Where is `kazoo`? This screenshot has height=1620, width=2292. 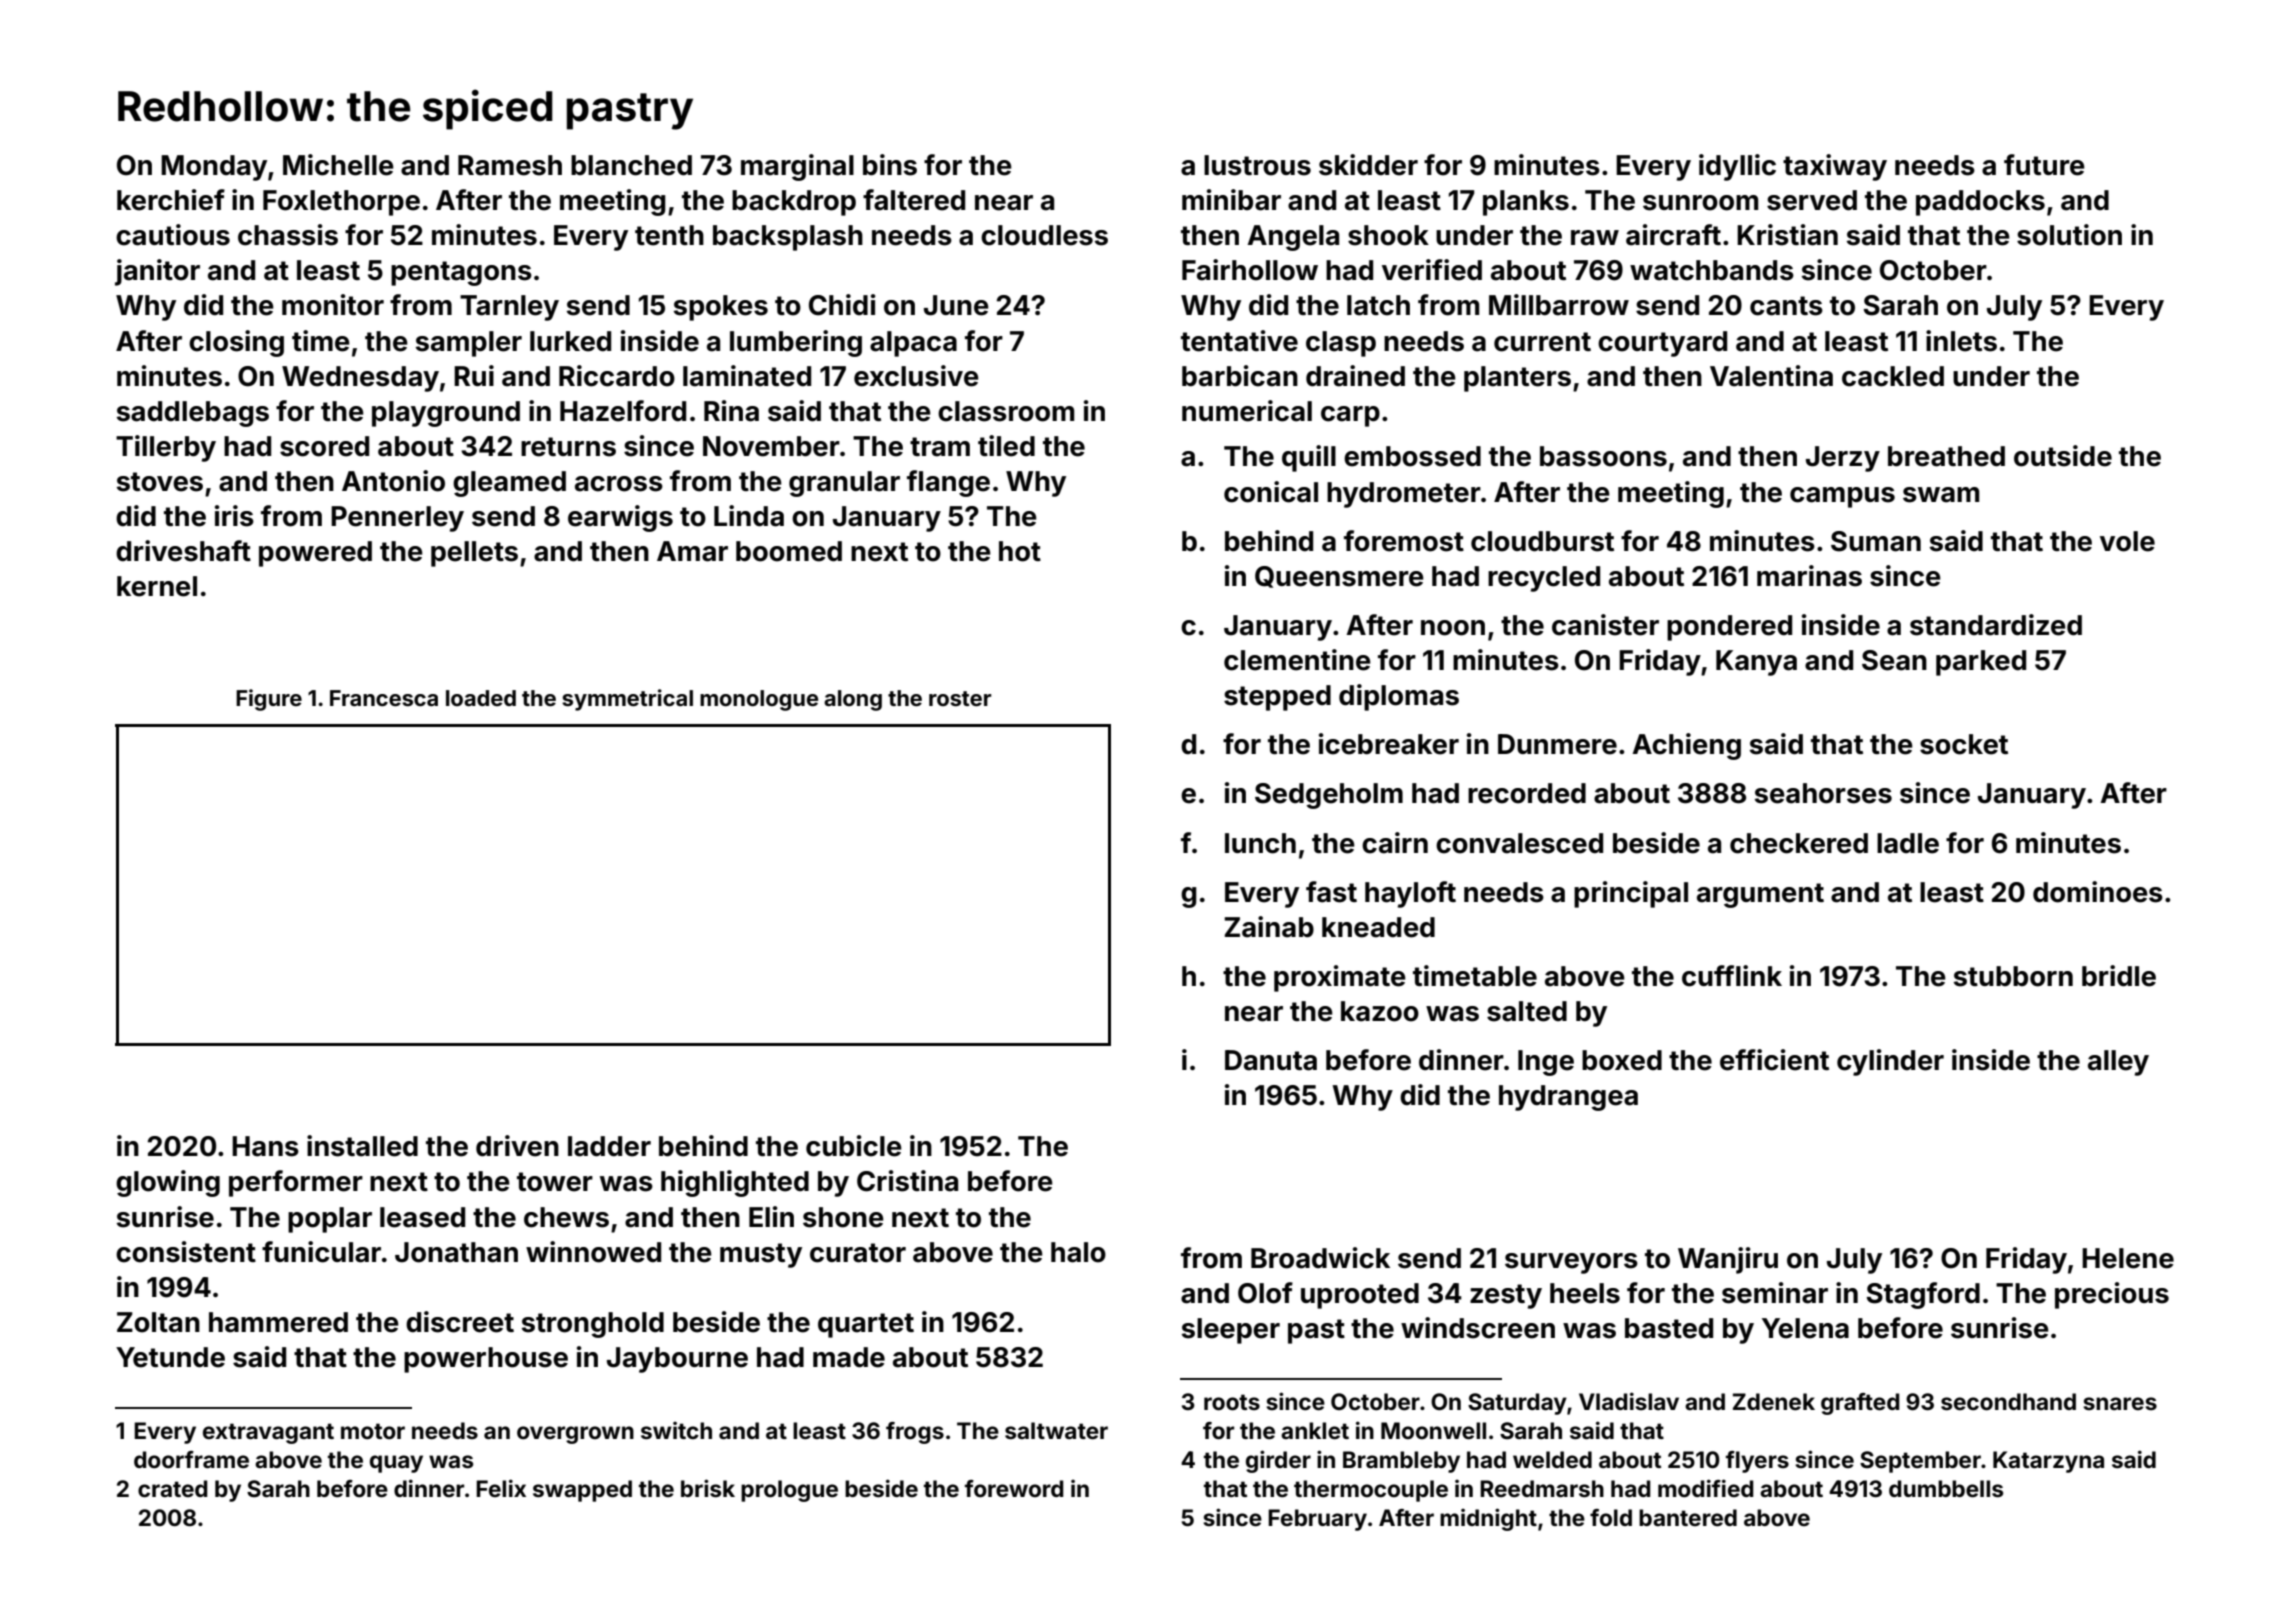
kazoo is located at coordinates (1380, 1011).
